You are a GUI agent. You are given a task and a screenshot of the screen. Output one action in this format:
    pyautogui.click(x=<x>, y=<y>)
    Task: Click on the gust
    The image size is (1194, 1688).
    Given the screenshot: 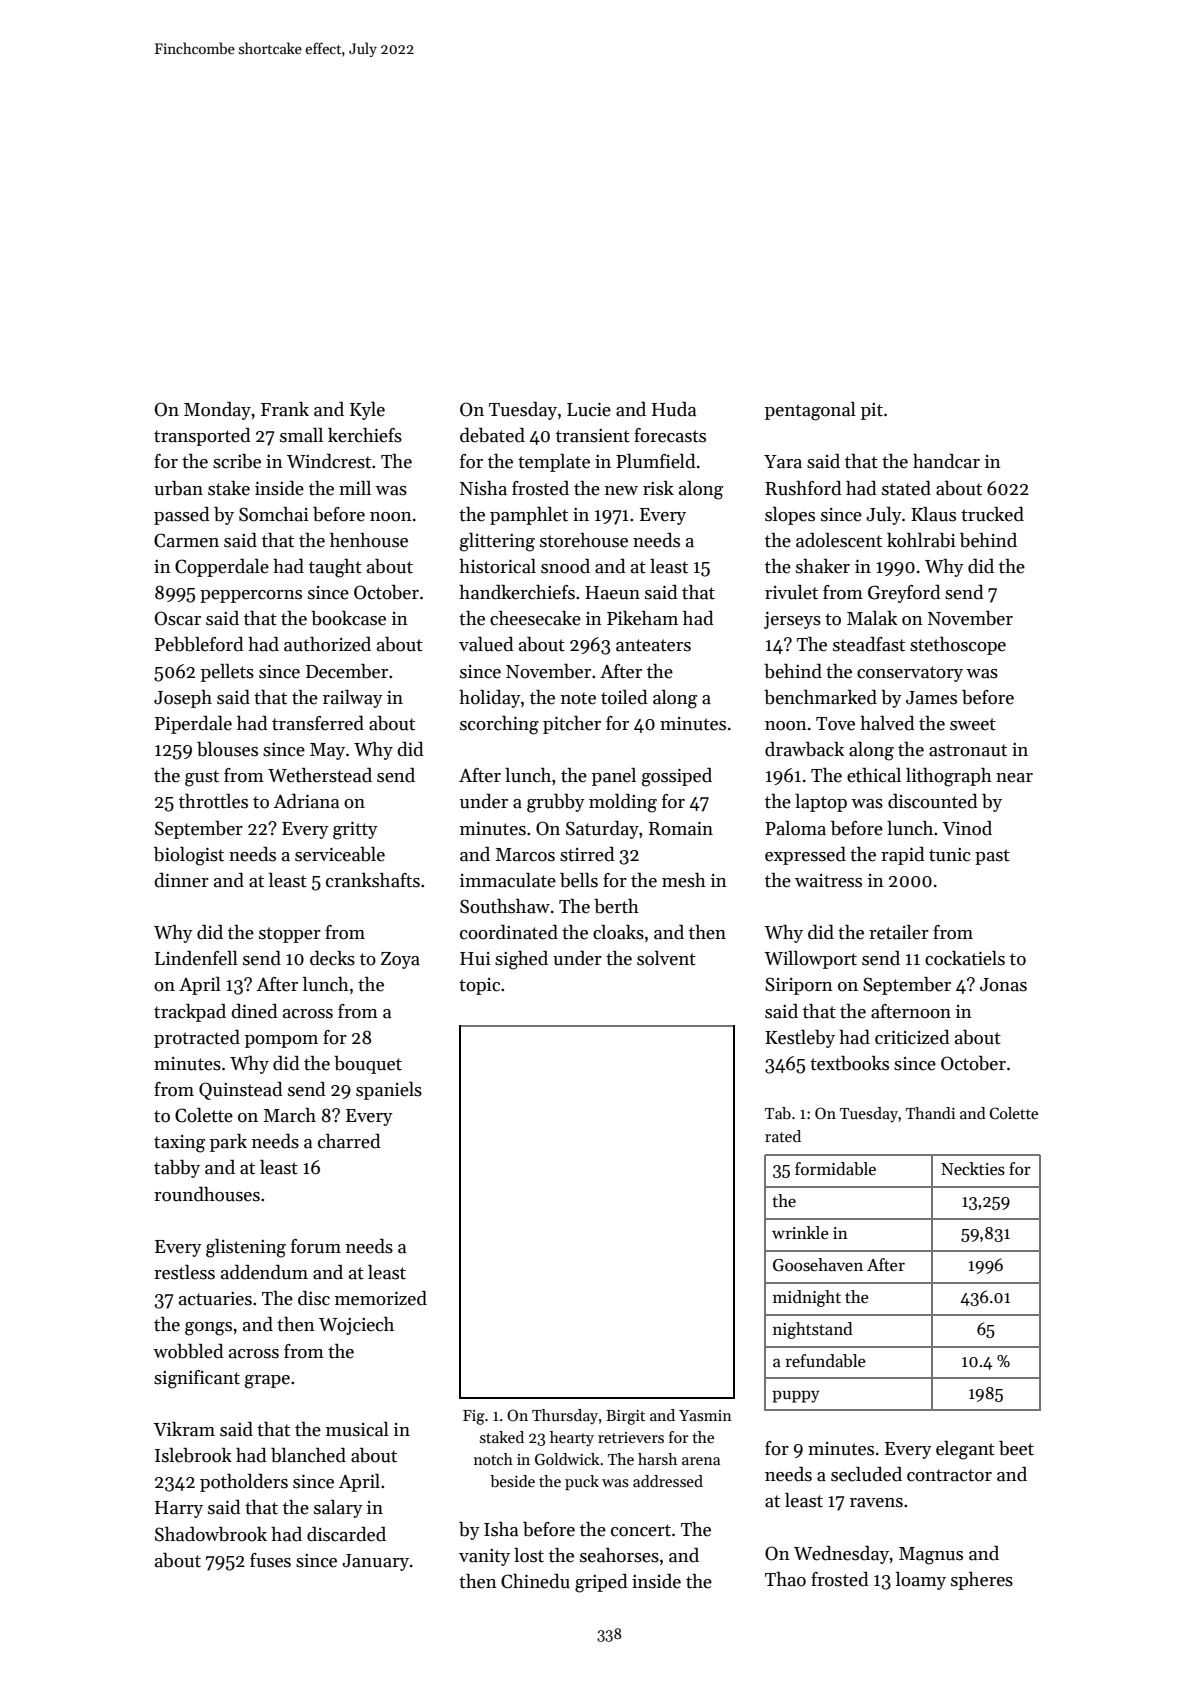 What is the action you would take?
    pyautogui.click(x=202, y=778)
